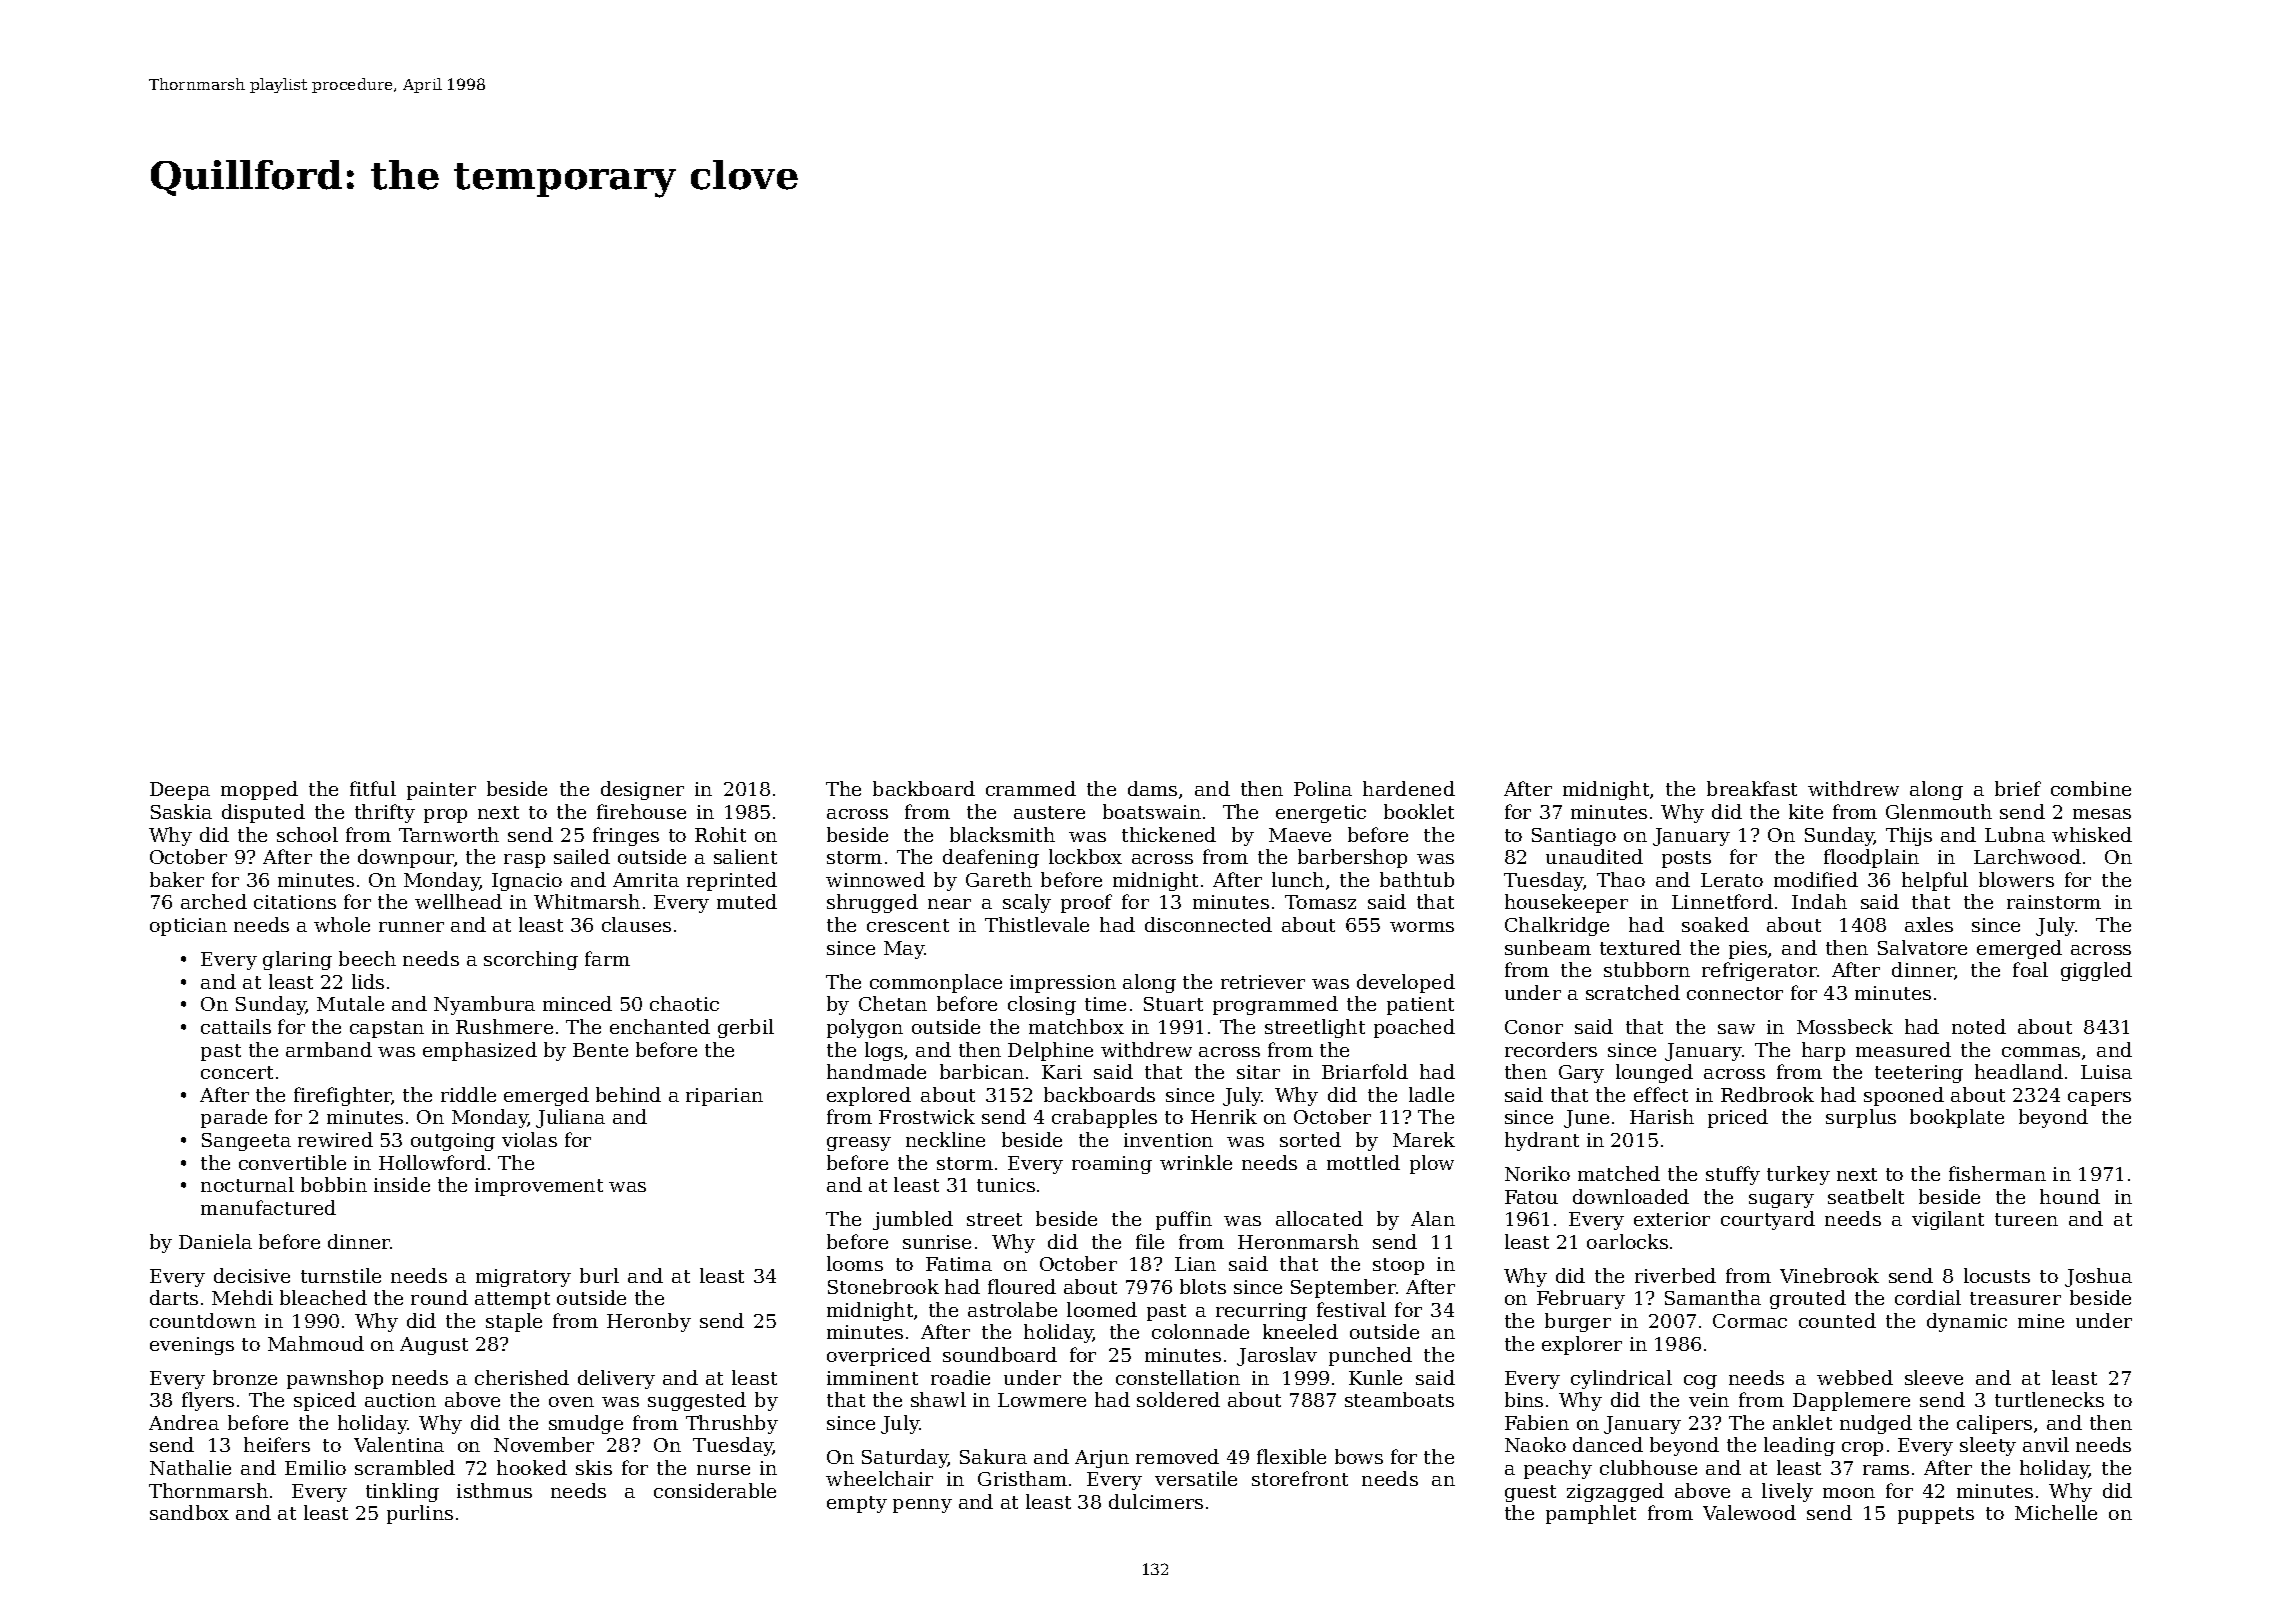  I want to click on grouted, so click(1808, 1299).
